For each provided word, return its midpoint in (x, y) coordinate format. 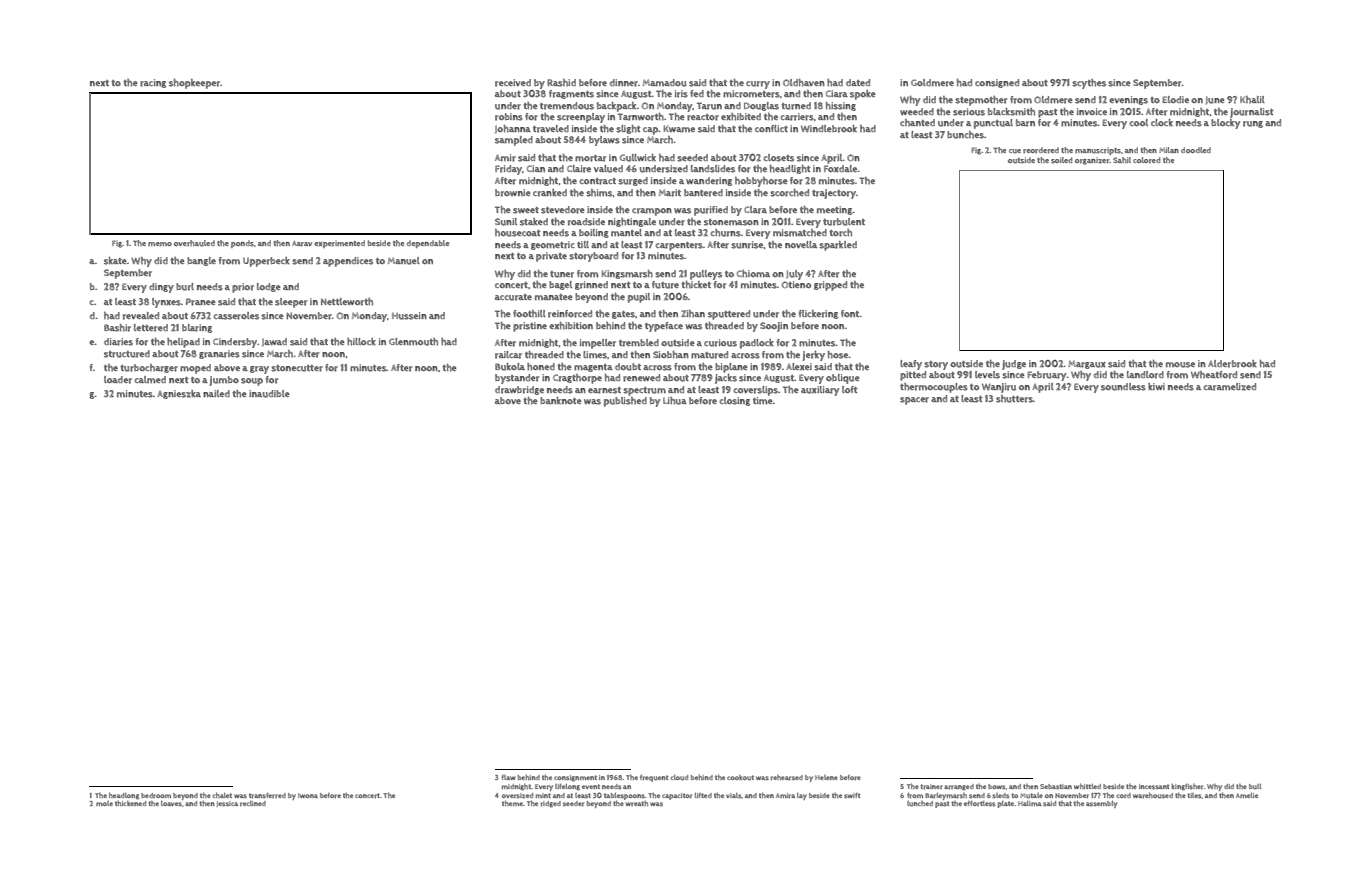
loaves (171, 803)
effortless (979, 804)
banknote (561, 400)
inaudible (269, 394)
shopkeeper (194, 84)
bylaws (604, 141)
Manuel (404, 261)
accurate (513, 297)
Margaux (1087, 364)
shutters (1014, 399)
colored (1146, 160)
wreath (637, 803)
